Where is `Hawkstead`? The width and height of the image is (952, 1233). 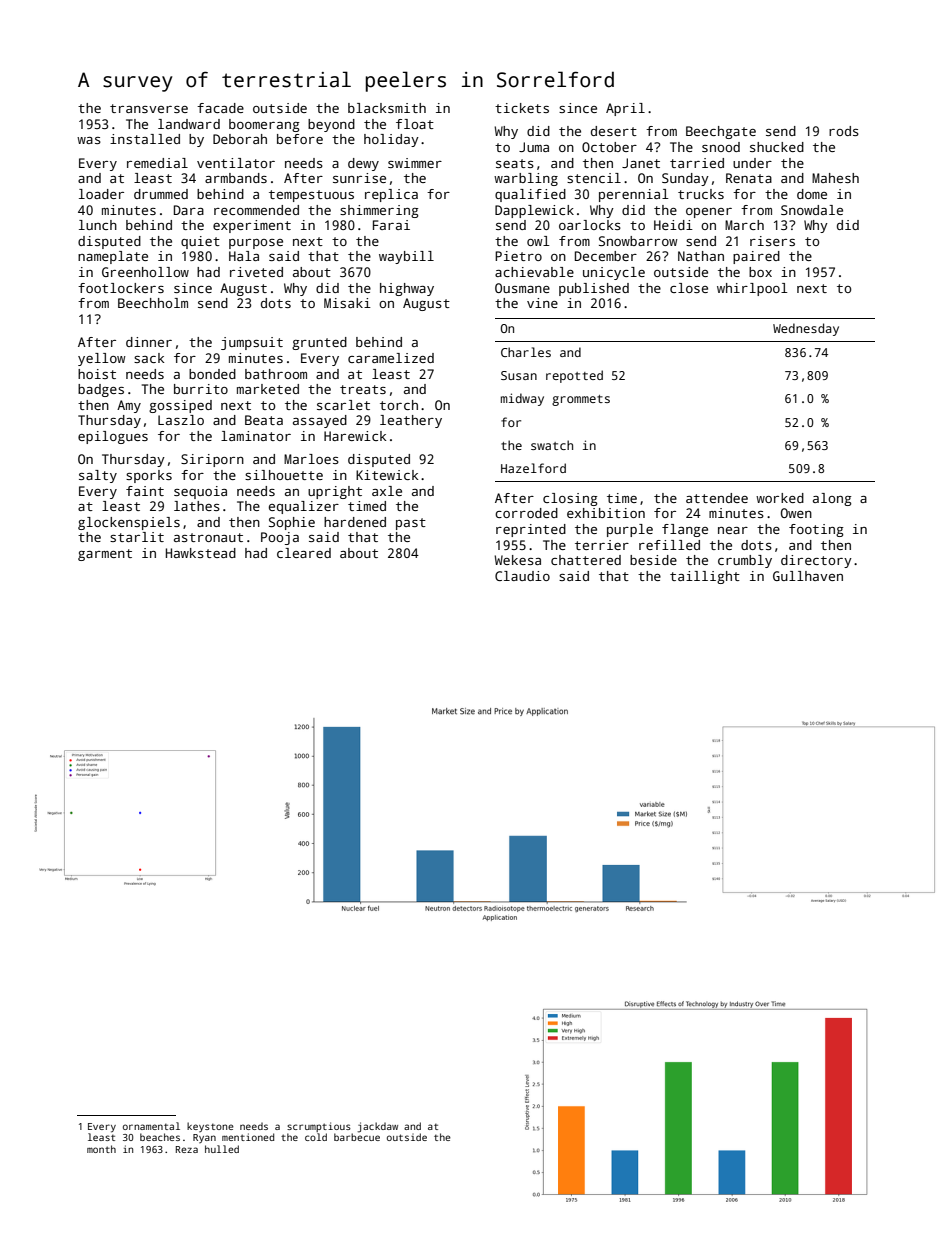 Hawkstead is located at coordinates (201, 553).
